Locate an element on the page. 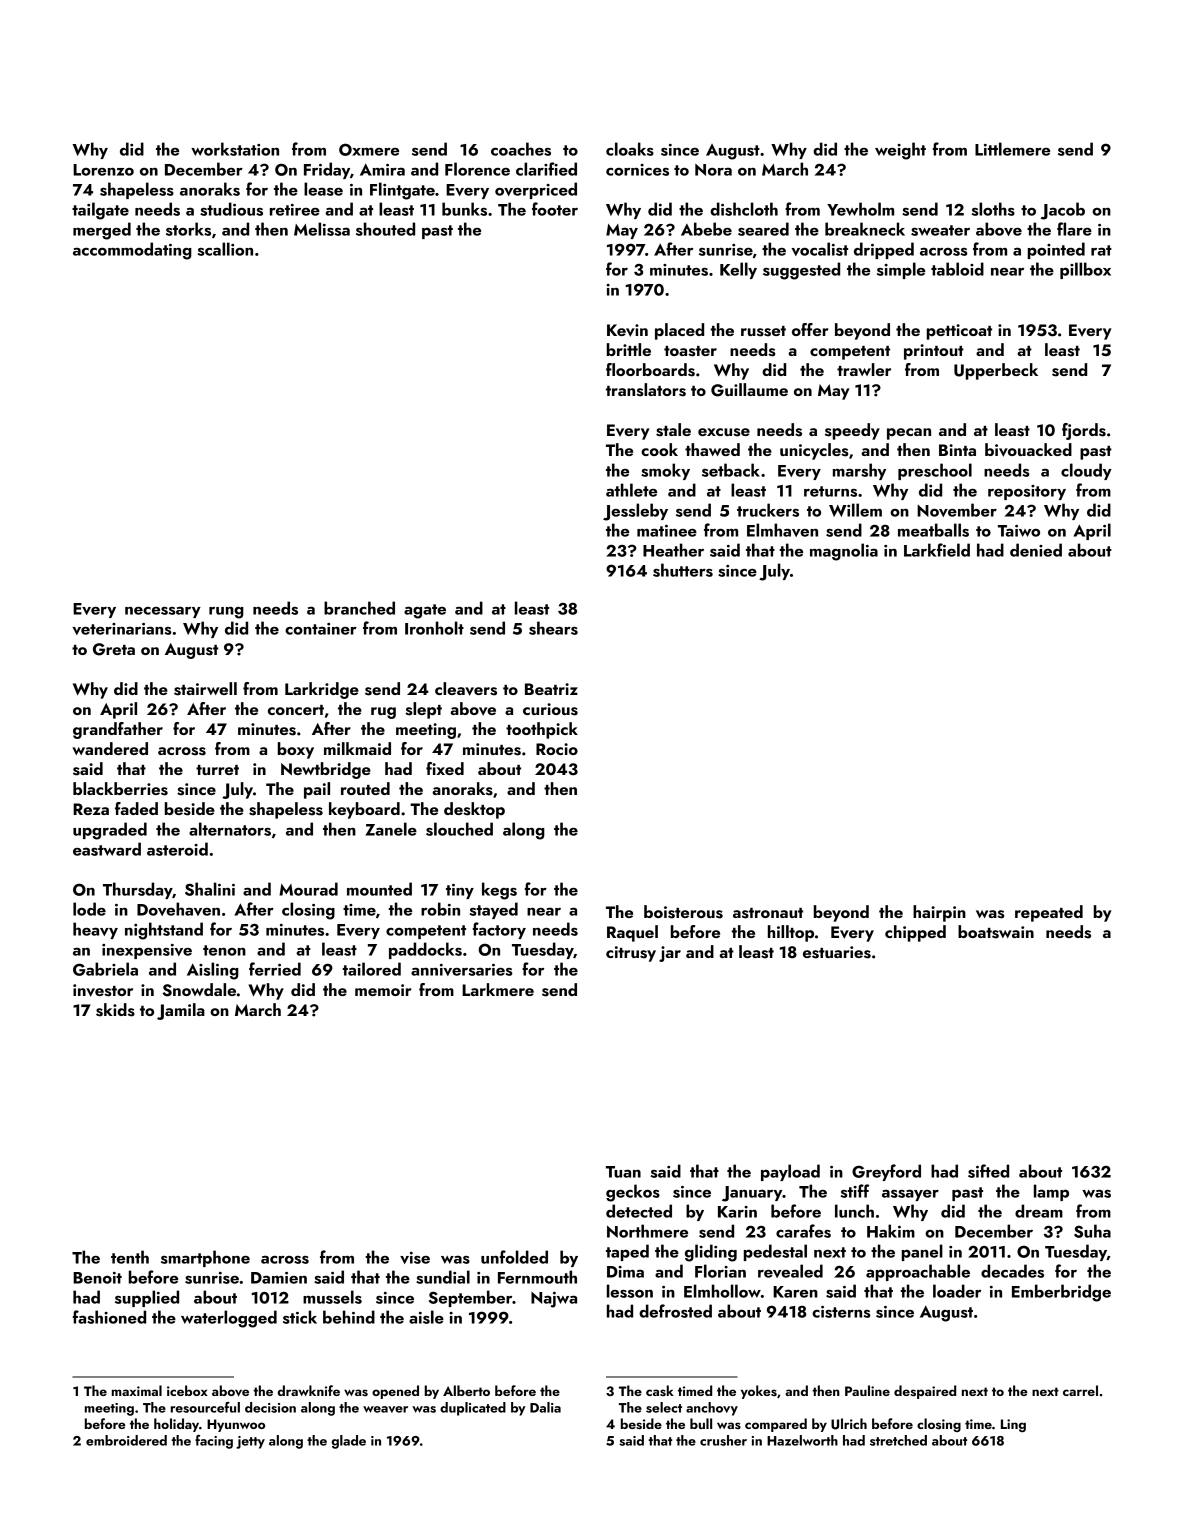  Jamila is located at coordinates (181, 1011).
